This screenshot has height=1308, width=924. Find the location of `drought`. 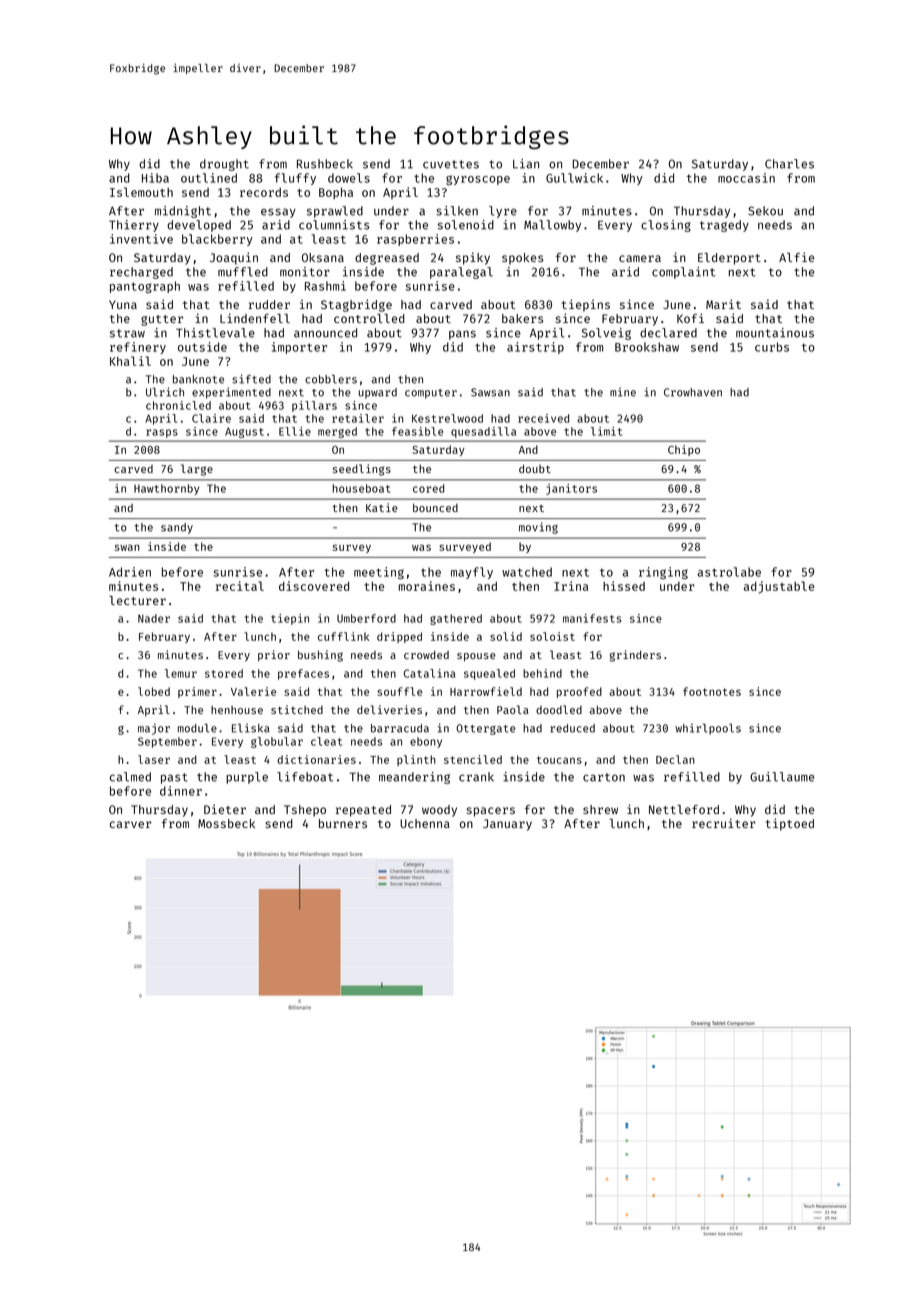

drought is located at coordinates (224, 165).
